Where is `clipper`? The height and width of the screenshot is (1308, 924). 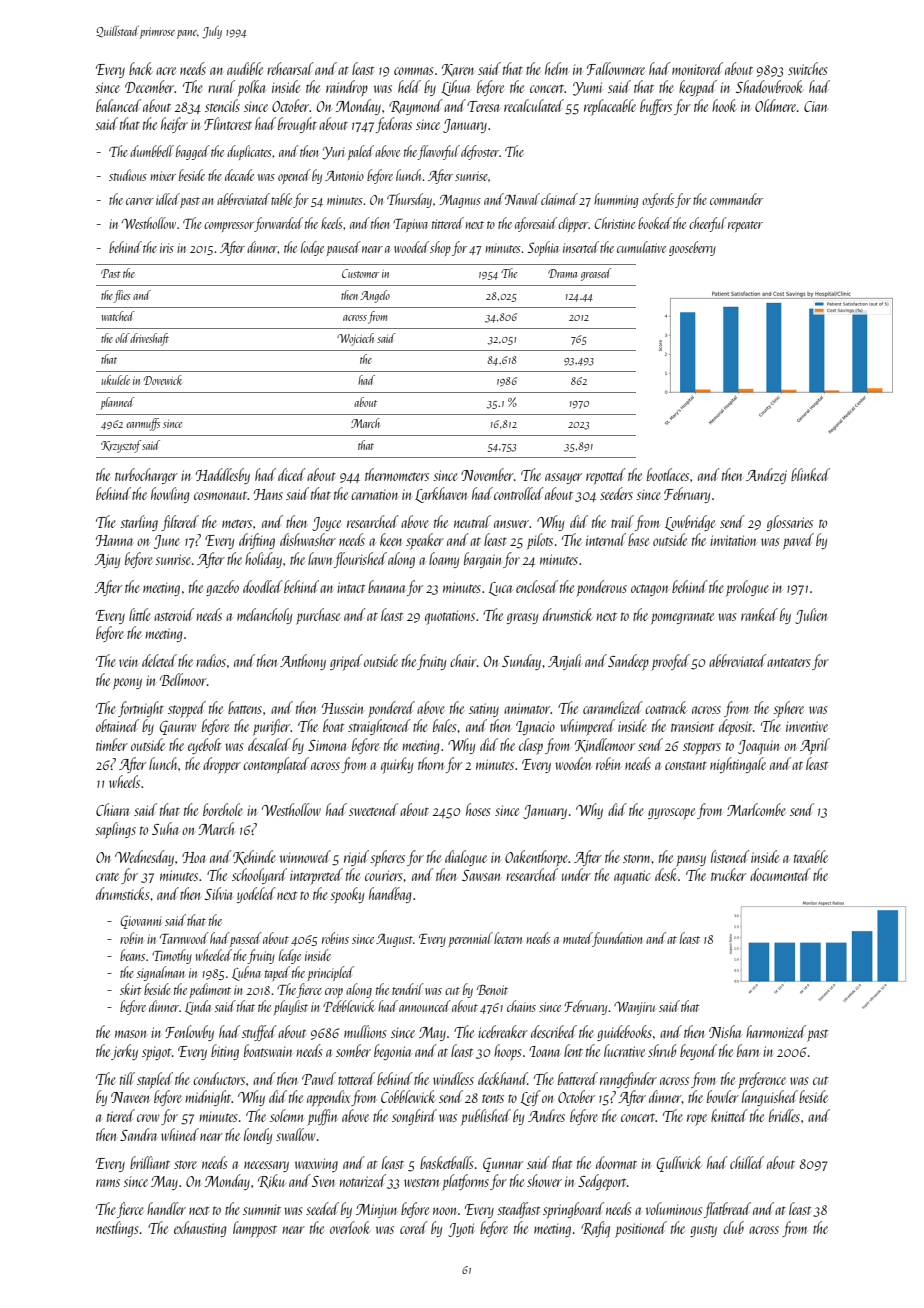 clipper is located at coordinates (573, 224).
